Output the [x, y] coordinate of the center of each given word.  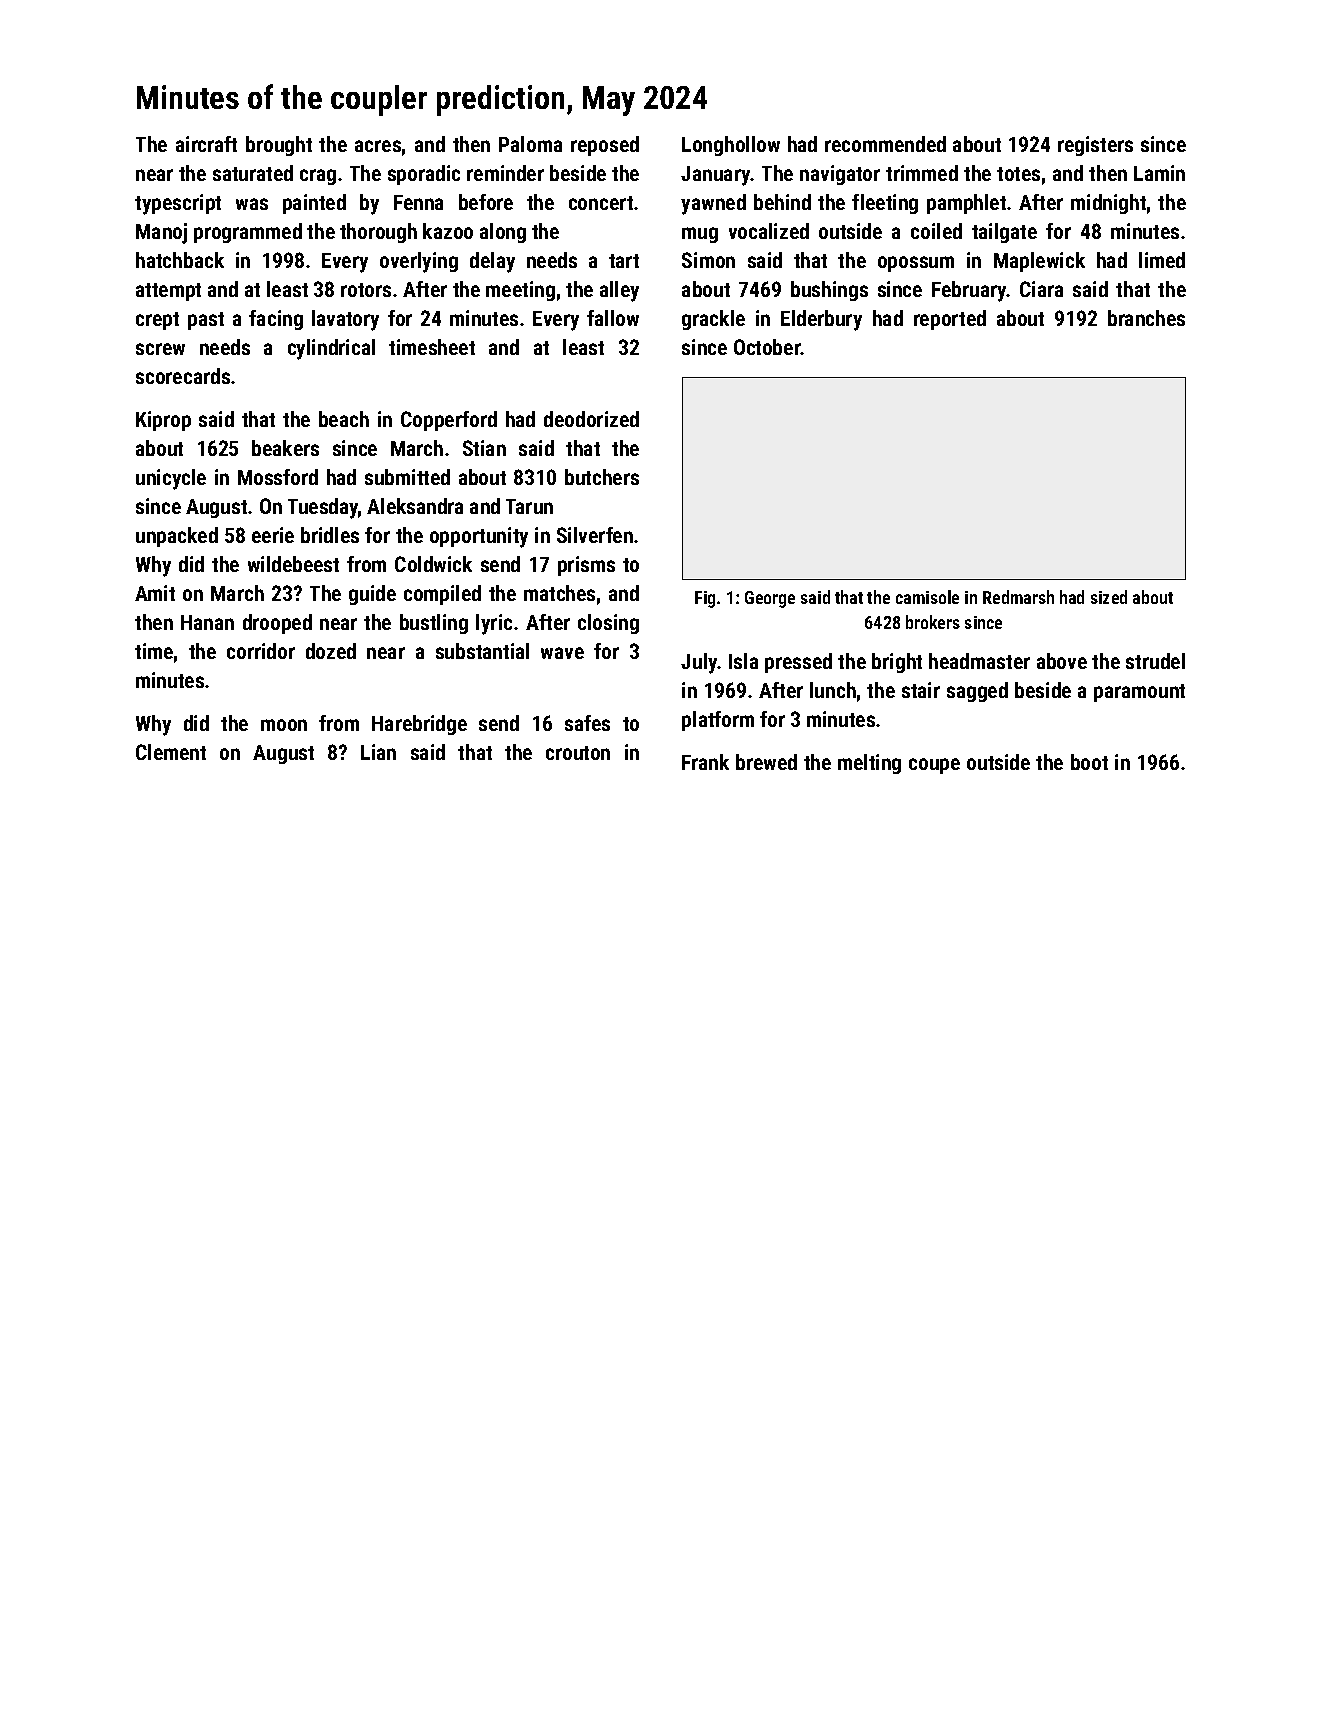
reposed [605, 146]
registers [1095, 146]
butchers [602, 477]
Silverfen [595, 535]
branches [1146, 318]
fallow [613, 318]
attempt [168, 292]
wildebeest [293, 564]
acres [378, 146]
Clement [171, 752]
